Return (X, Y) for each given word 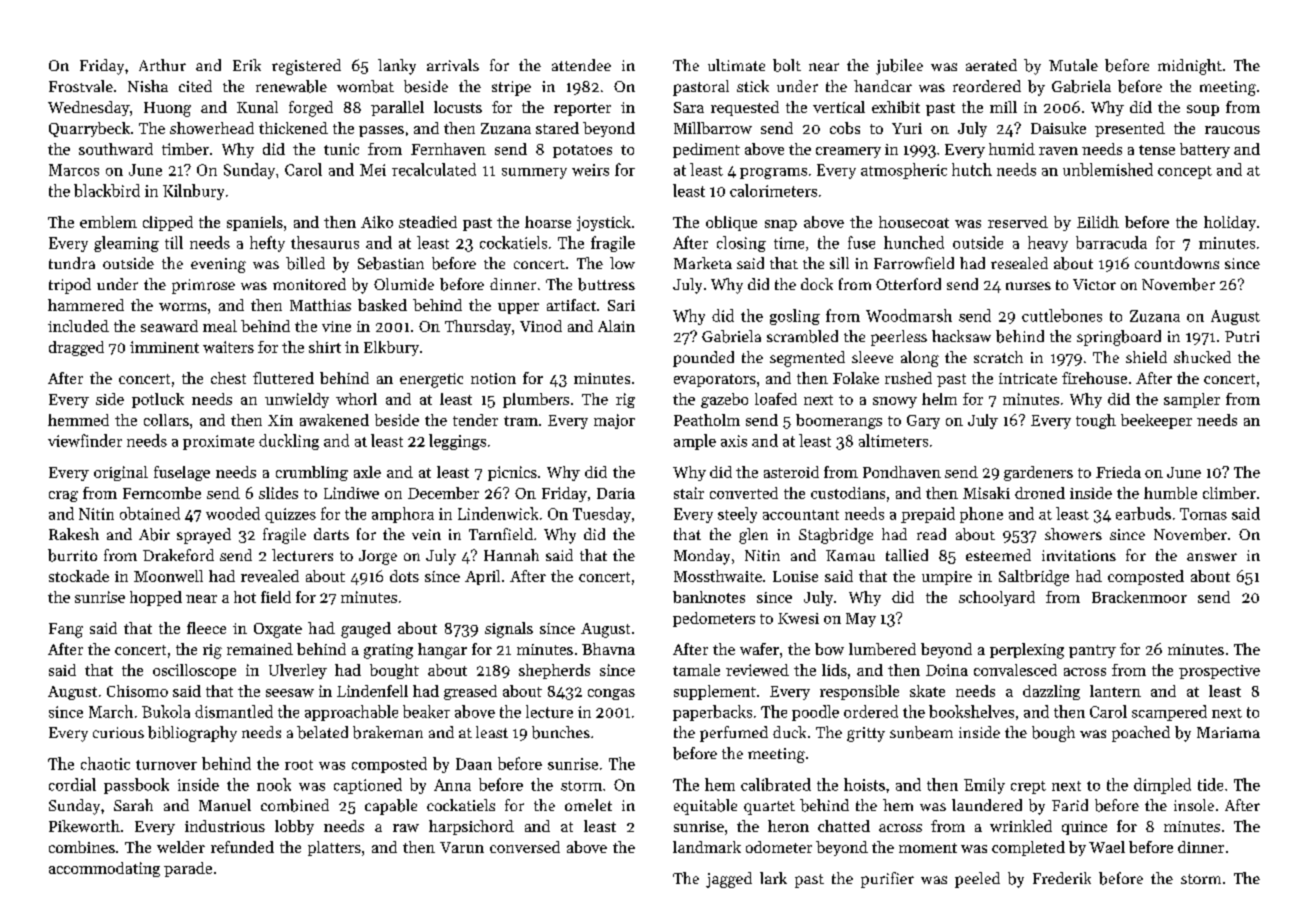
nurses (1028, 286)
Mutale (1073, 65)
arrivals (453, 65)
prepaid (928, 515)
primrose (203, 286)
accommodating (104, 869)
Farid (1070, 805)
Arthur (162, 65)
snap (781, 225)
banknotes (709, 597)
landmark (707, 847)
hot (245, 597)
